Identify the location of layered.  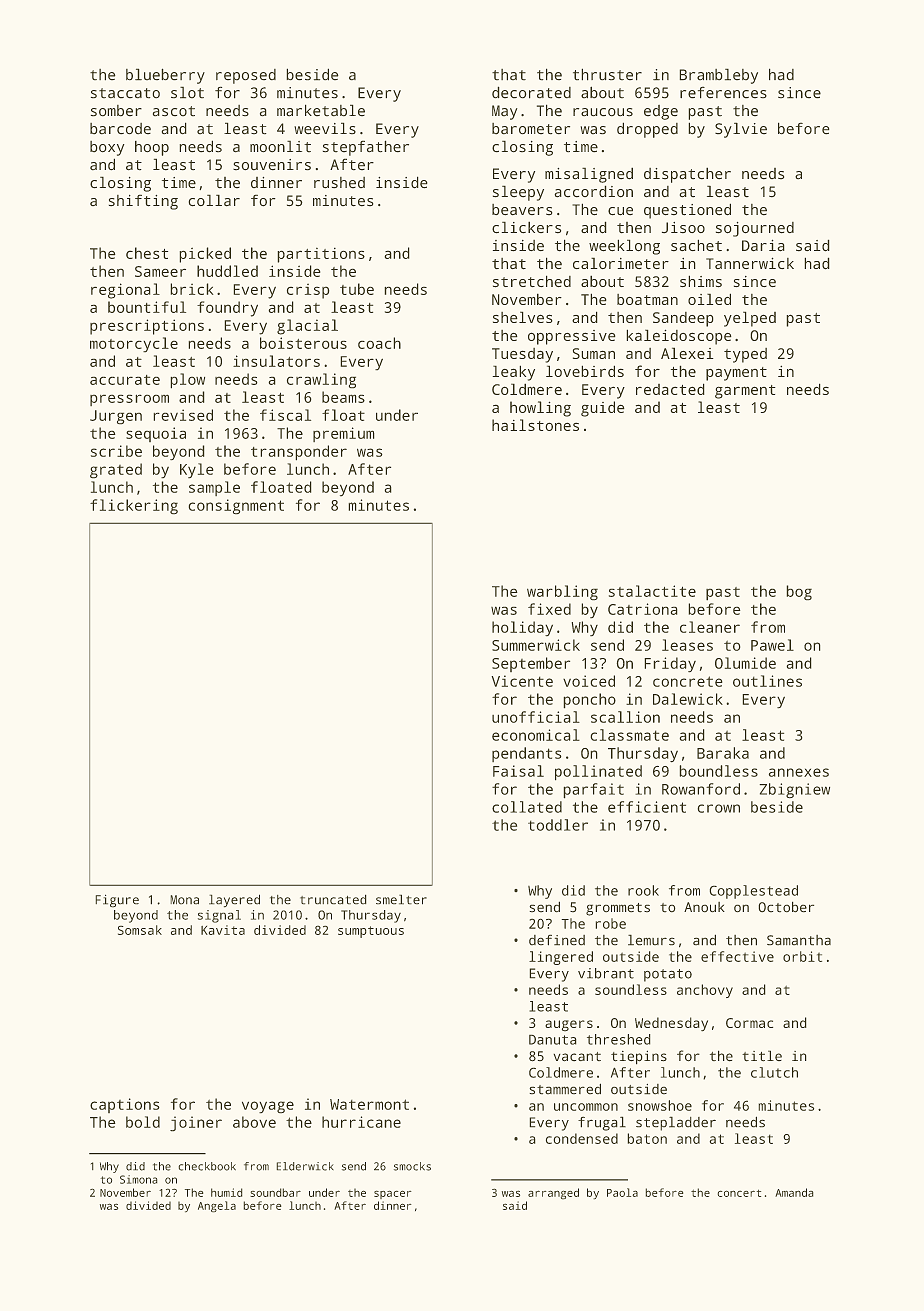
(234, 901).
